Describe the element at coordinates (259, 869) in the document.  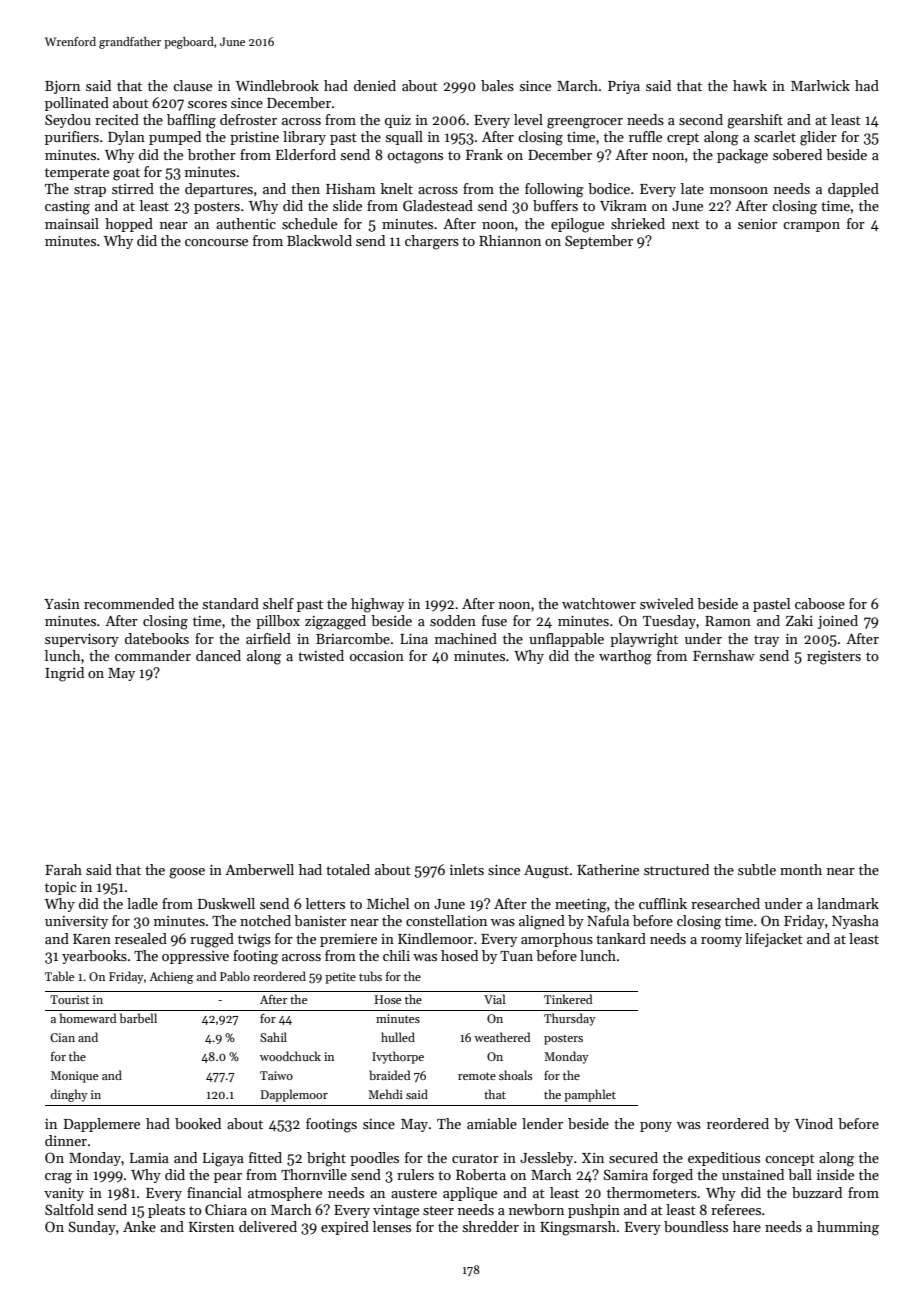
I see `Amberwell` at that location.
